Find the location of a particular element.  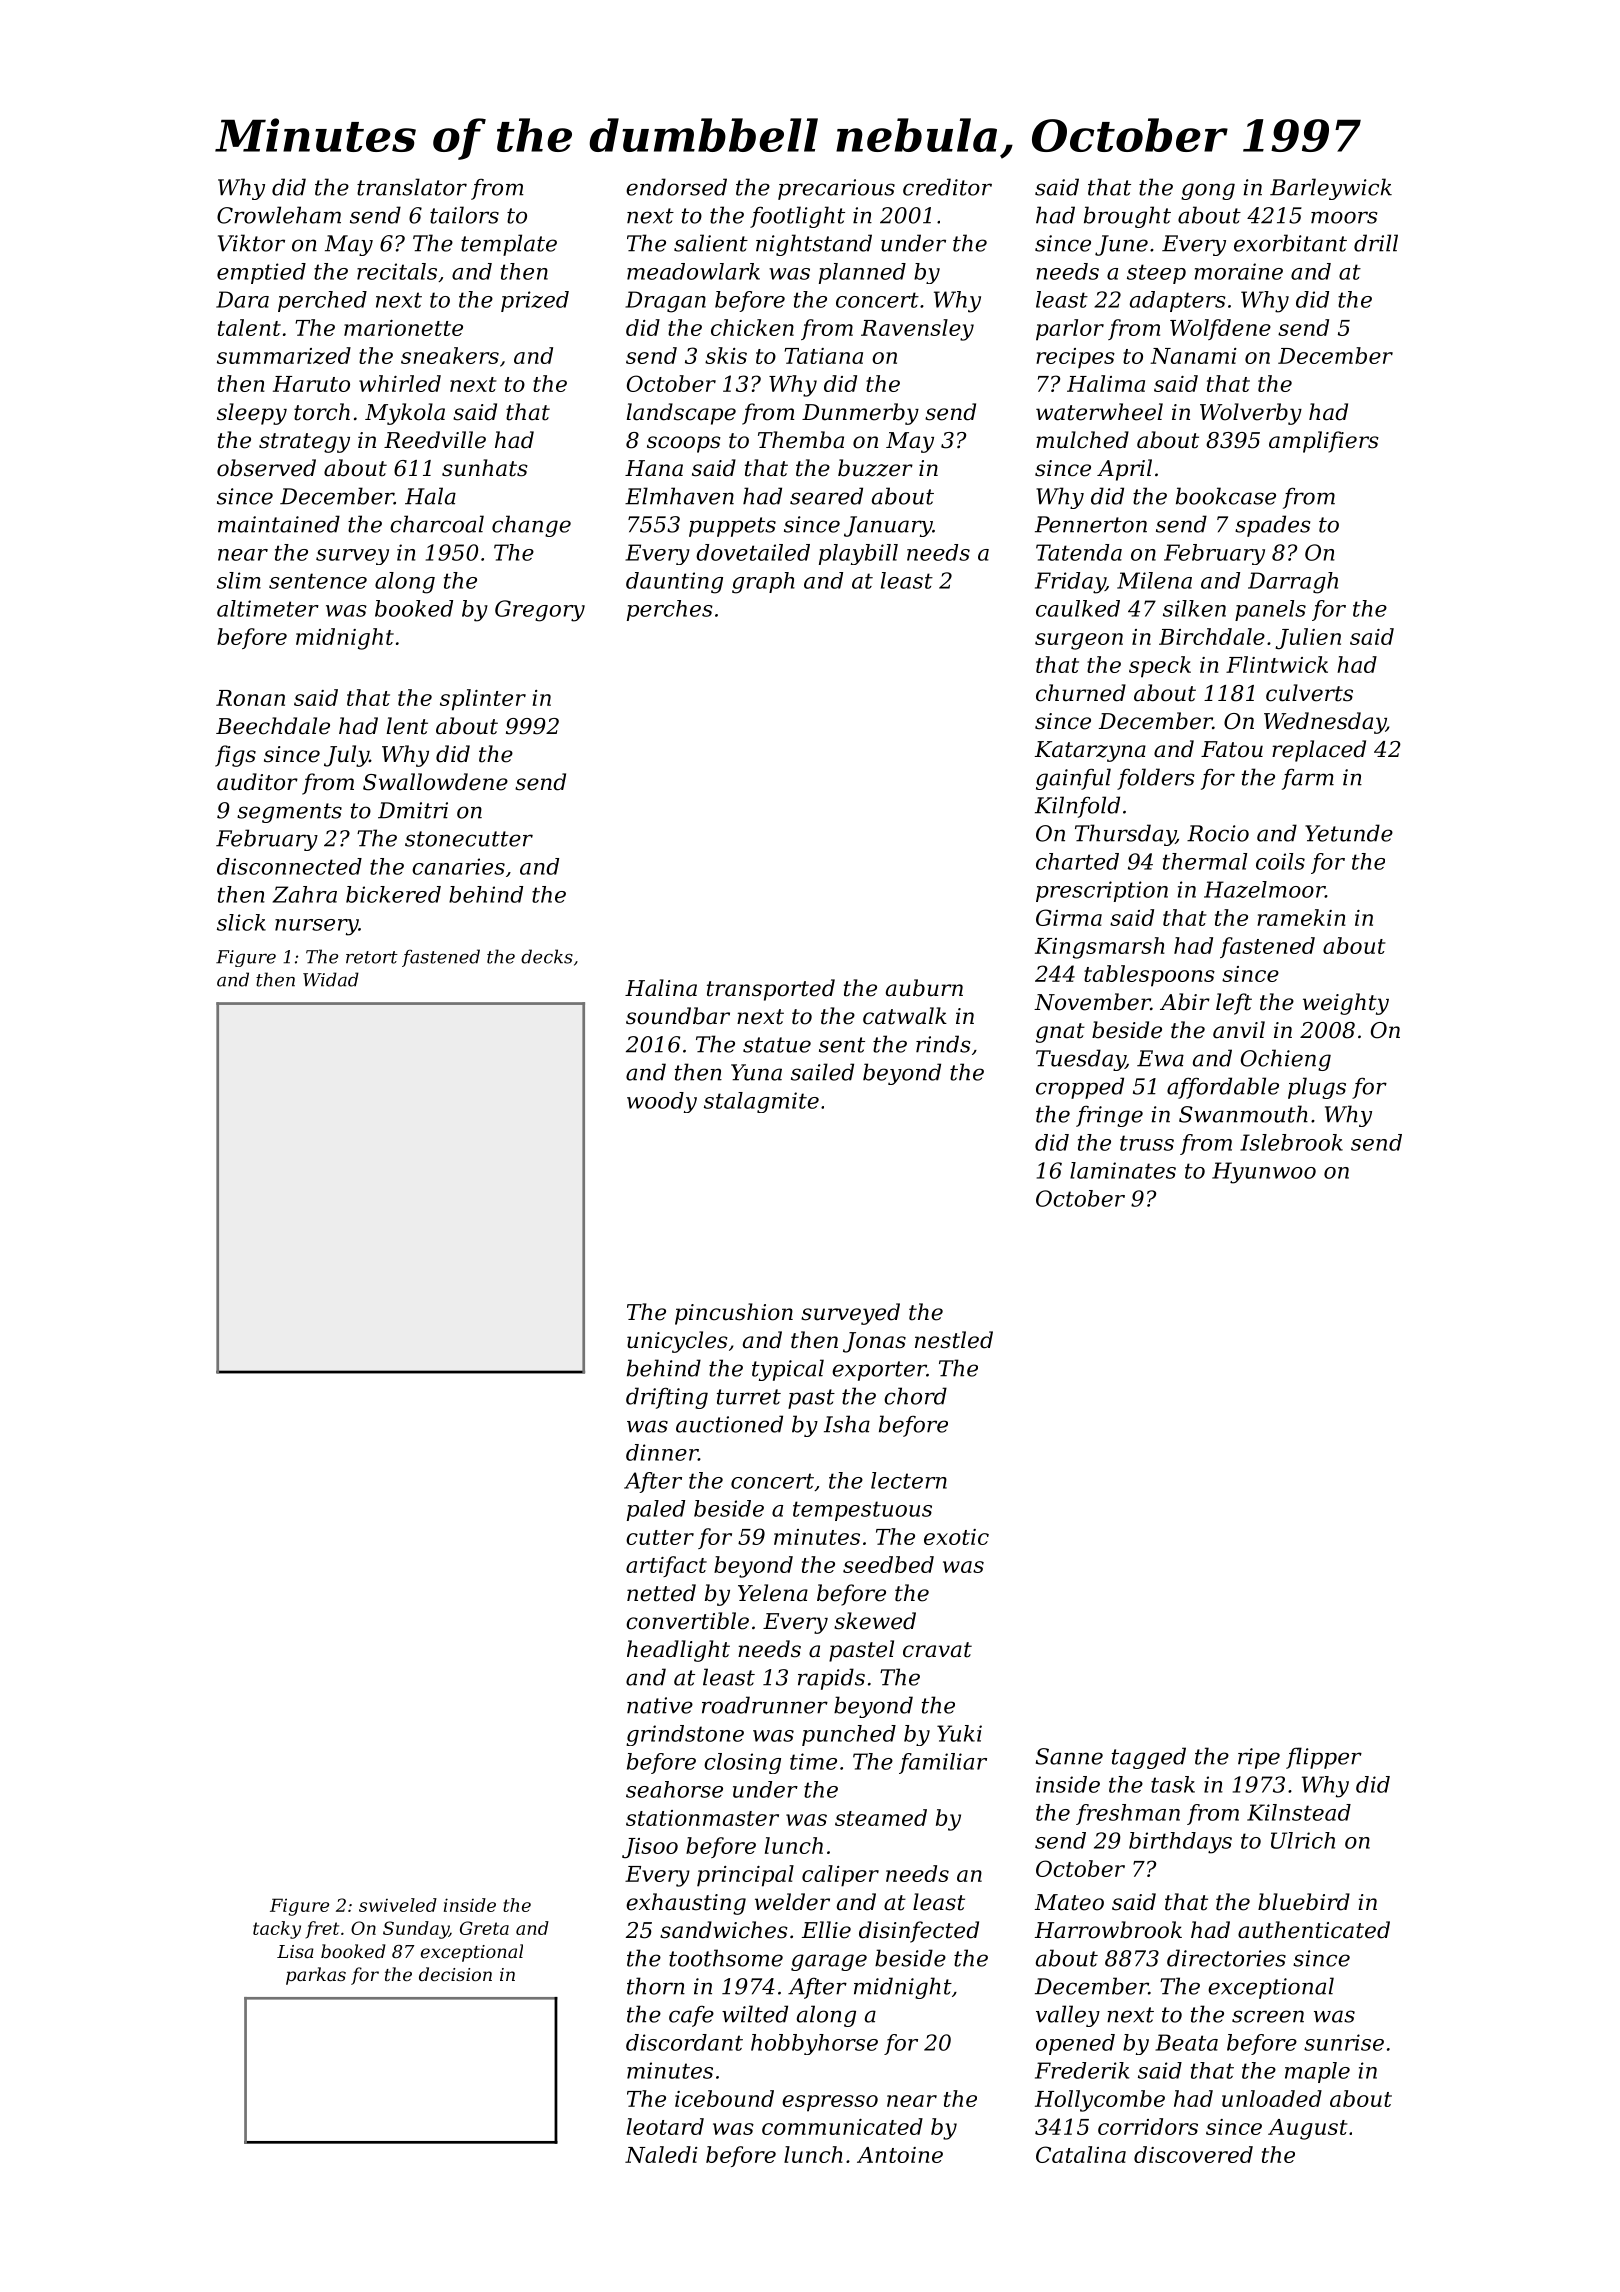

creditor is located at coordinates (947, 187).
